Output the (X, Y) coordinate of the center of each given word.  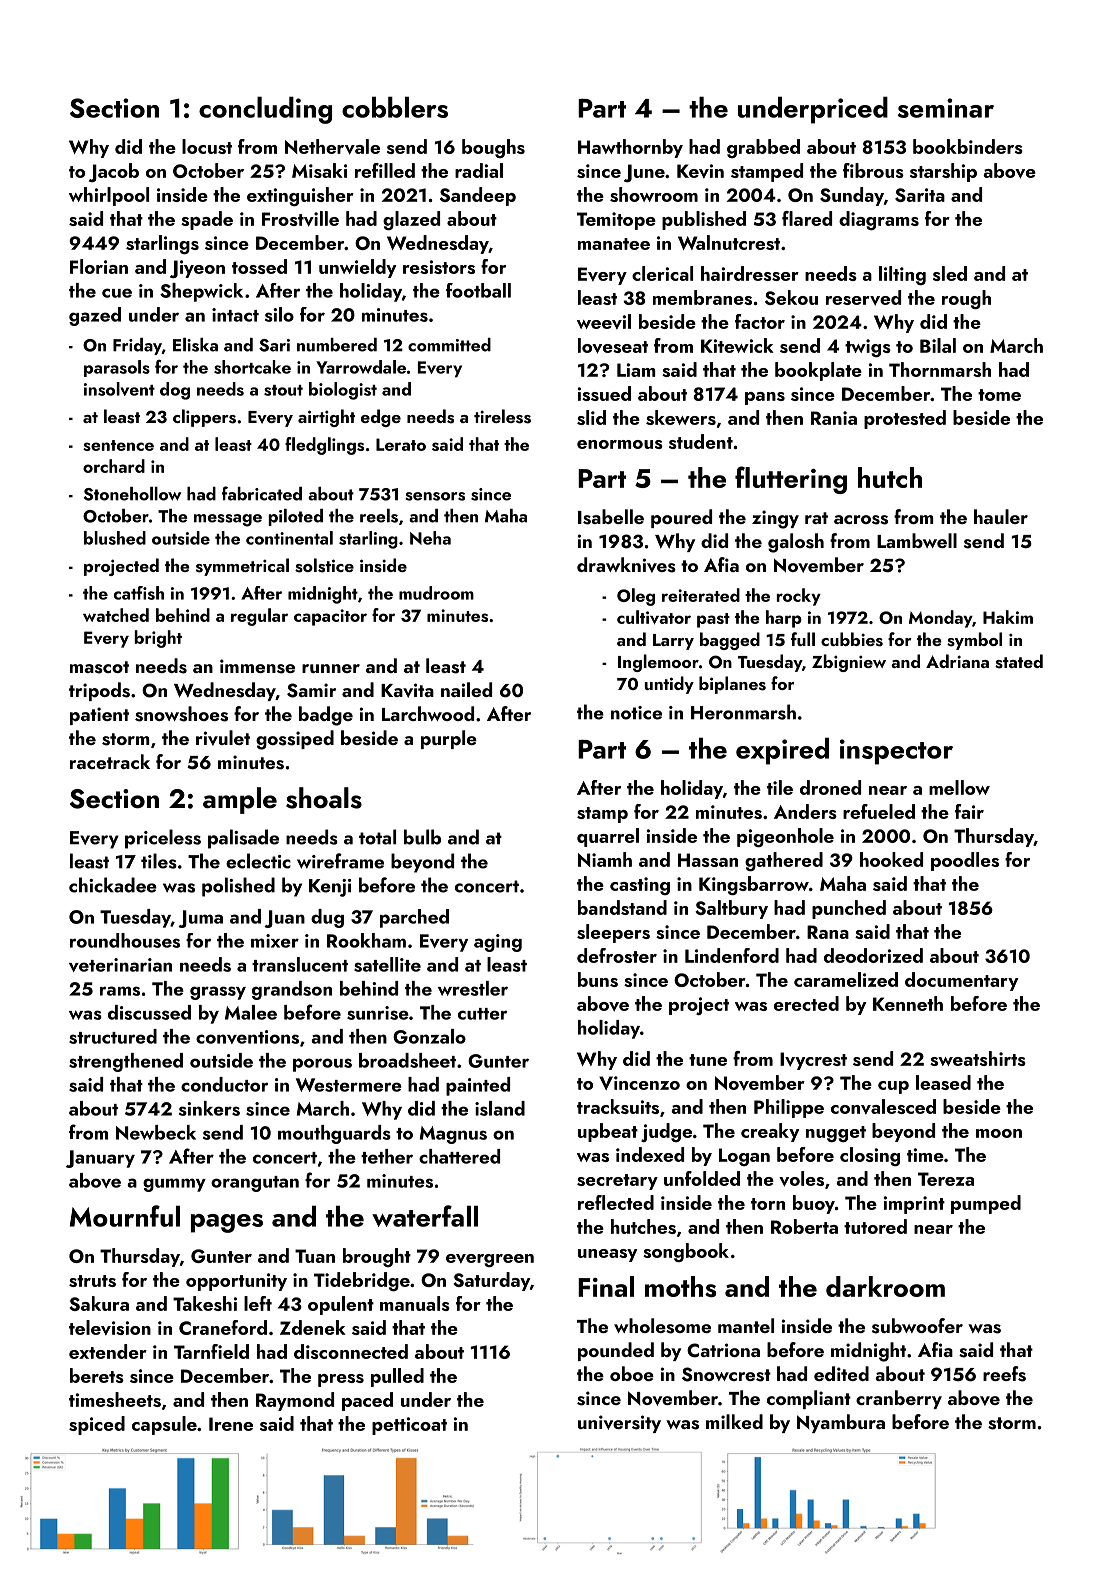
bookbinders (968, 146)
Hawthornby (630, 148)
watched (116, 615)
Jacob (114, 172)
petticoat (409, 1426)
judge (666, 1132)
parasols (117, 368)
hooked (891, 859)
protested (905, 419)
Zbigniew (849, 663)
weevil (604, 321)
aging (498, 943)
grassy (218, 993)
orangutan (255, 1184)
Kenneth (908, 1003)
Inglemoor (658, 663)
